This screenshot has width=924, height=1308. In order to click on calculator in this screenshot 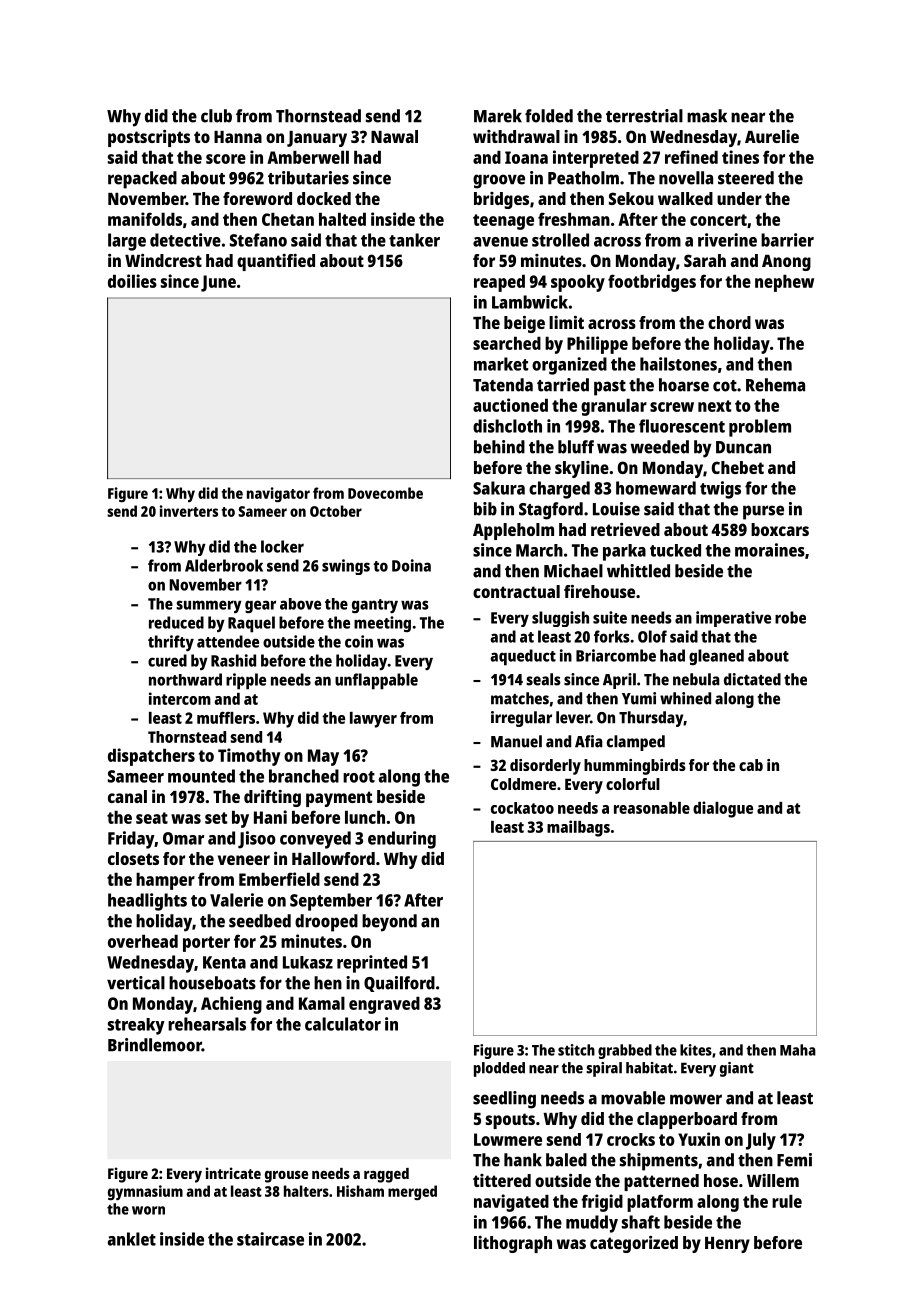, I will do `click(343, 1024)`.
